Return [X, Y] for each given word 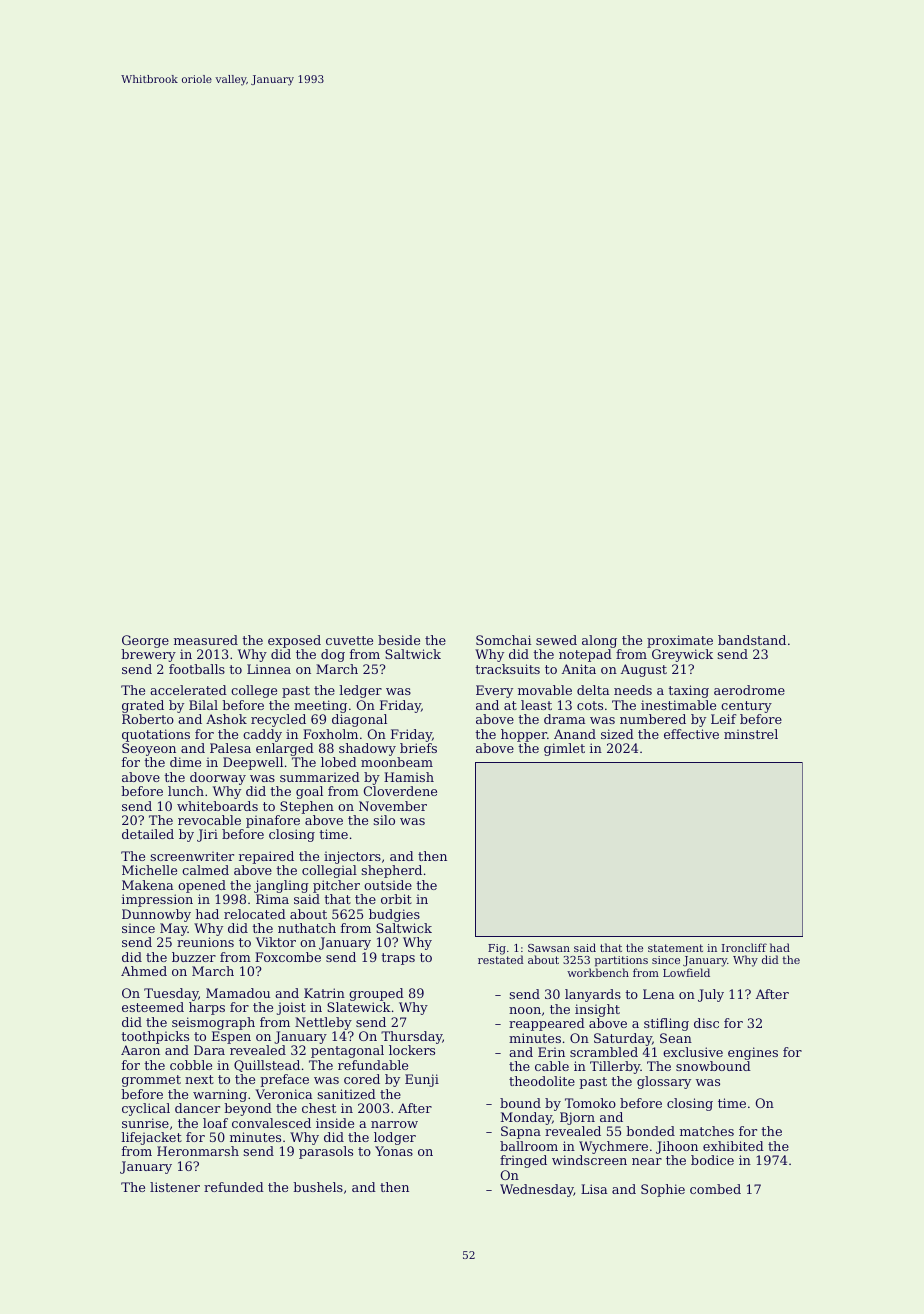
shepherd [391, 871]
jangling [281, 886]
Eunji [422, 1080]
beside [399, 640]
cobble [191, 1065]
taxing [688, 691]
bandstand [752, 640]
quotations [156, 735]
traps [398, 959]
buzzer [194, 957]
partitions [621, 961]
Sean [676, 1038]
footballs [197, 669]
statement [675, 948]
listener [175, 1187]
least [536, 705]
